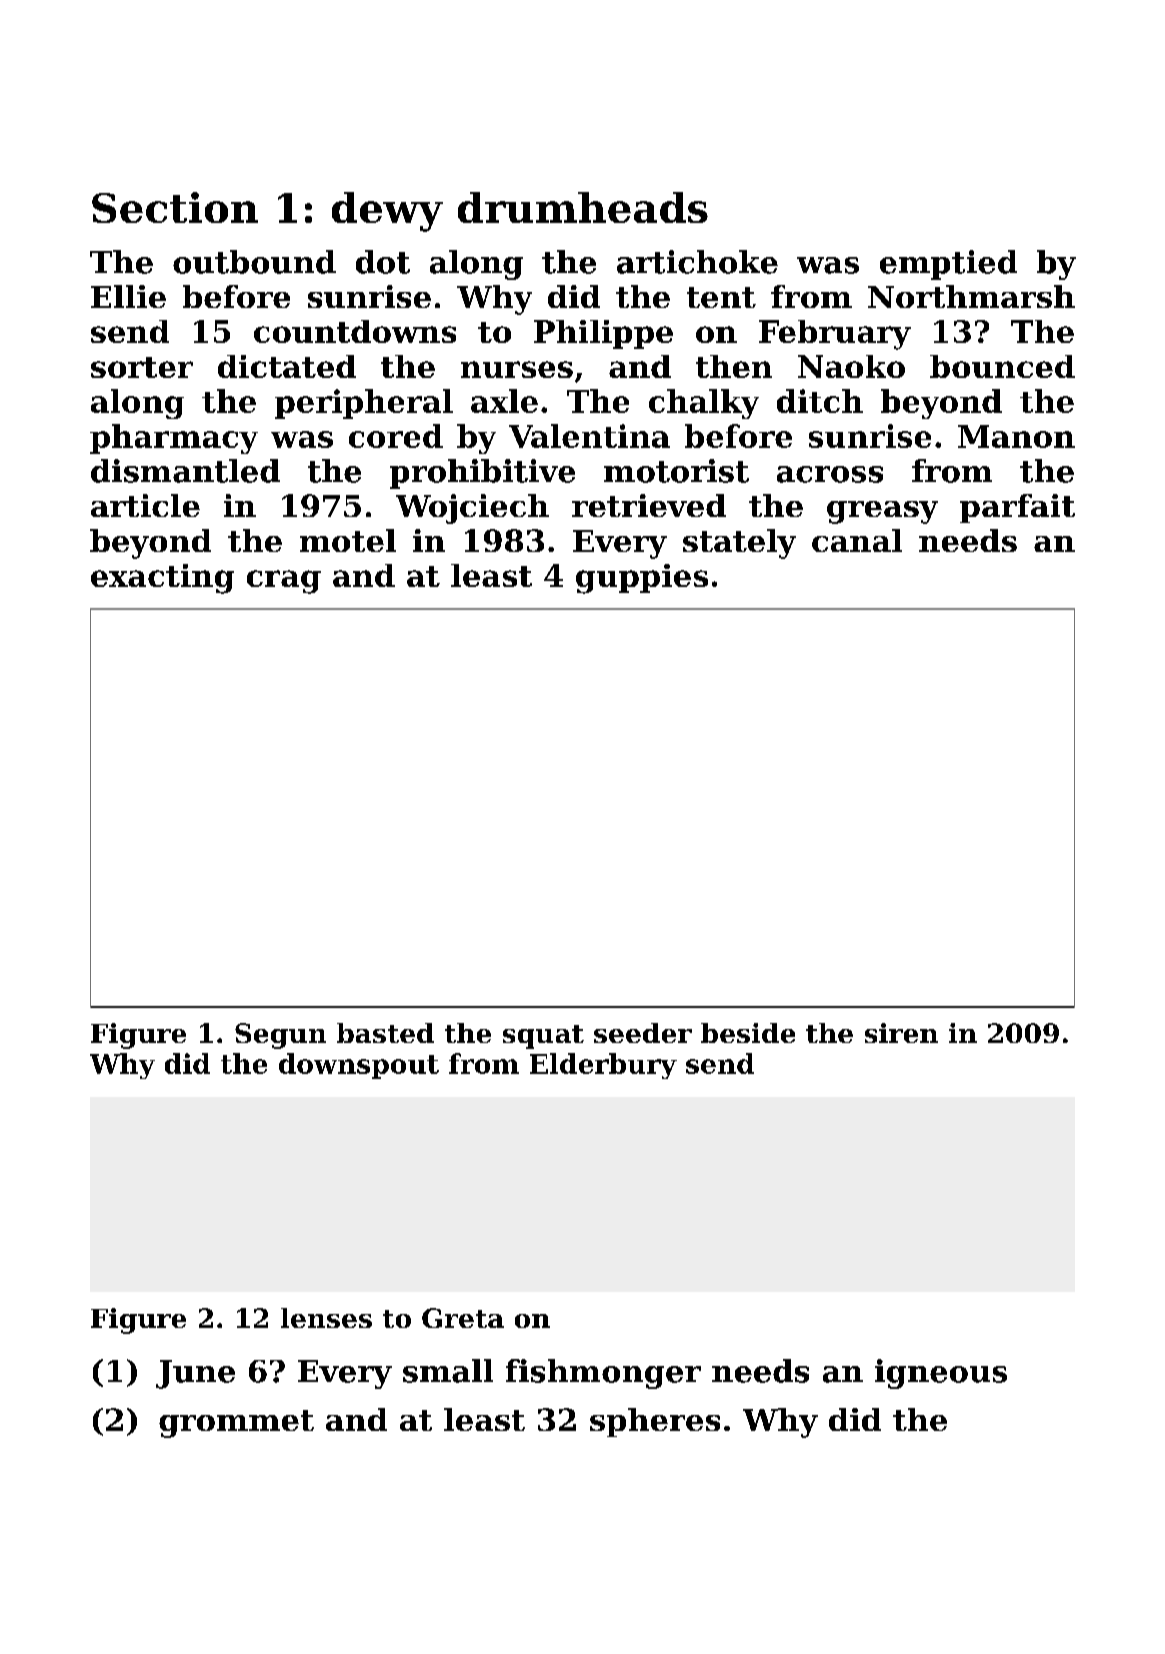 This screenshot has height=1654, width=1165. Describe the element at coordinates (676, 471) in the screenshot. I see `motorist` at that location.
